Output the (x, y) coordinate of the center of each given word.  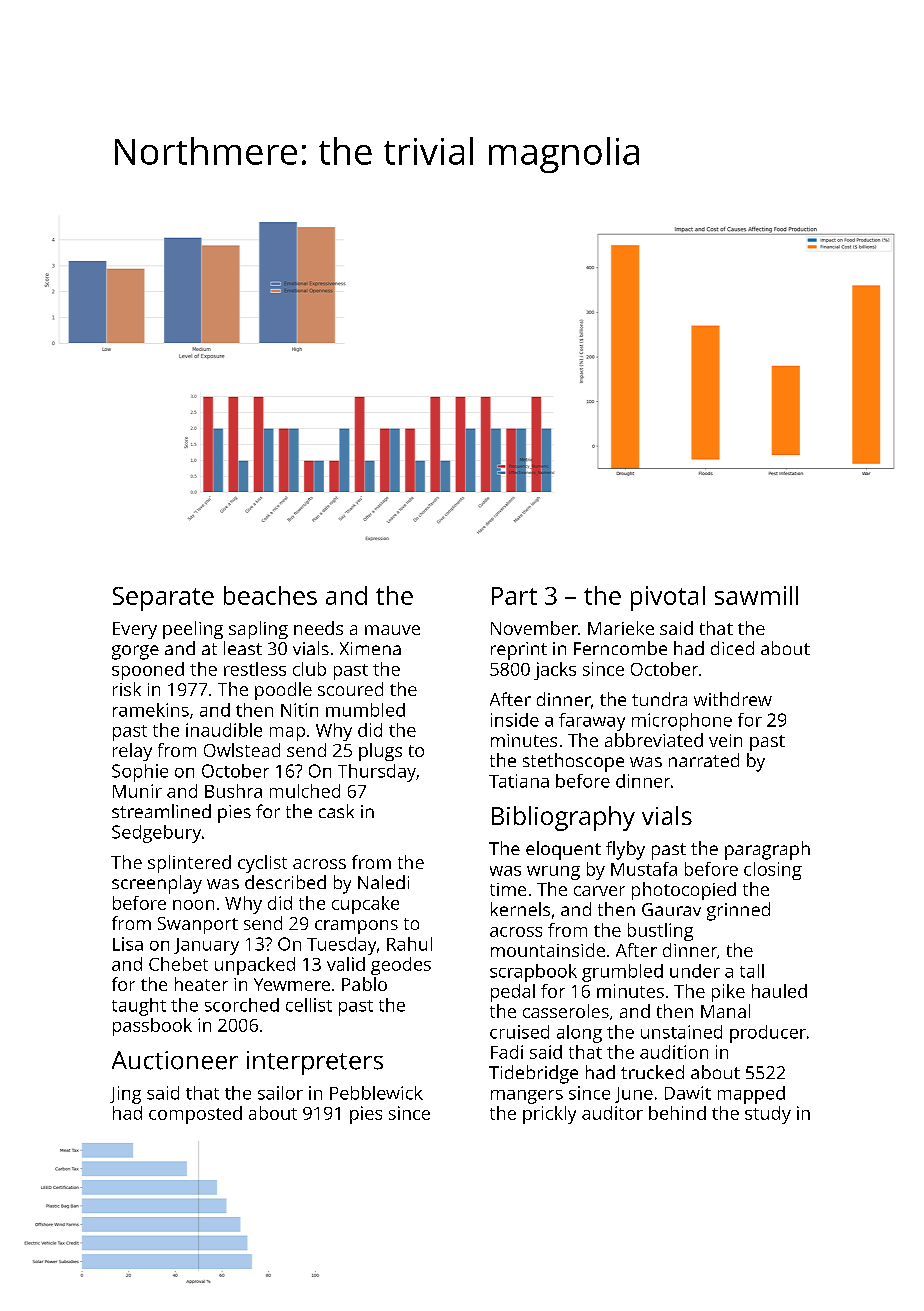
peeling (193, 630)
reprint (519, 651)
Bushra (233, 791)
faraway (592, 722)
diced (732, 648)
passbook (152, 1027)
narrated (704, 760)
